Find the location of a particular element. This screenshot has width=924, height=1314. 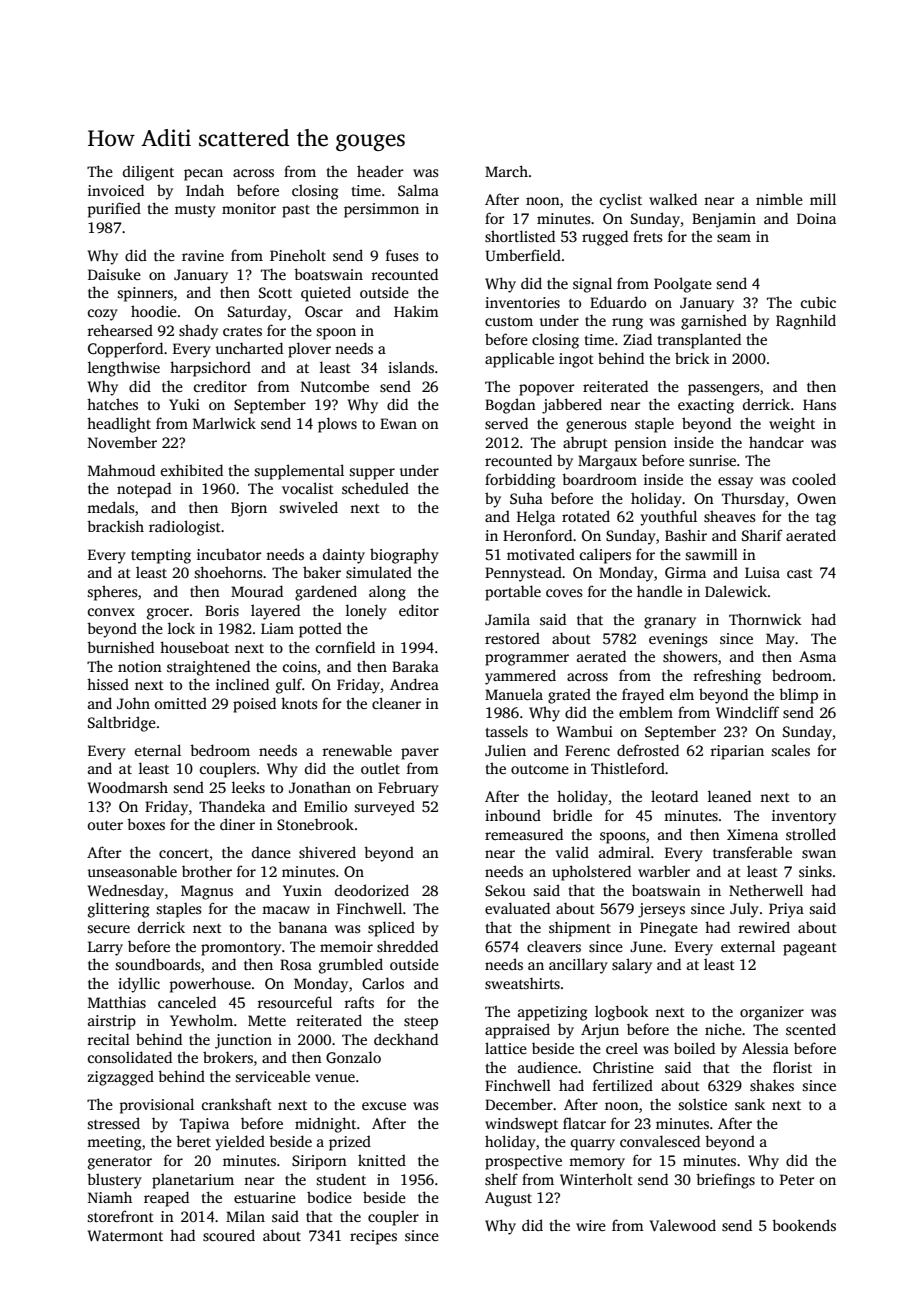

generator is located at coordinates (120, 1163).
